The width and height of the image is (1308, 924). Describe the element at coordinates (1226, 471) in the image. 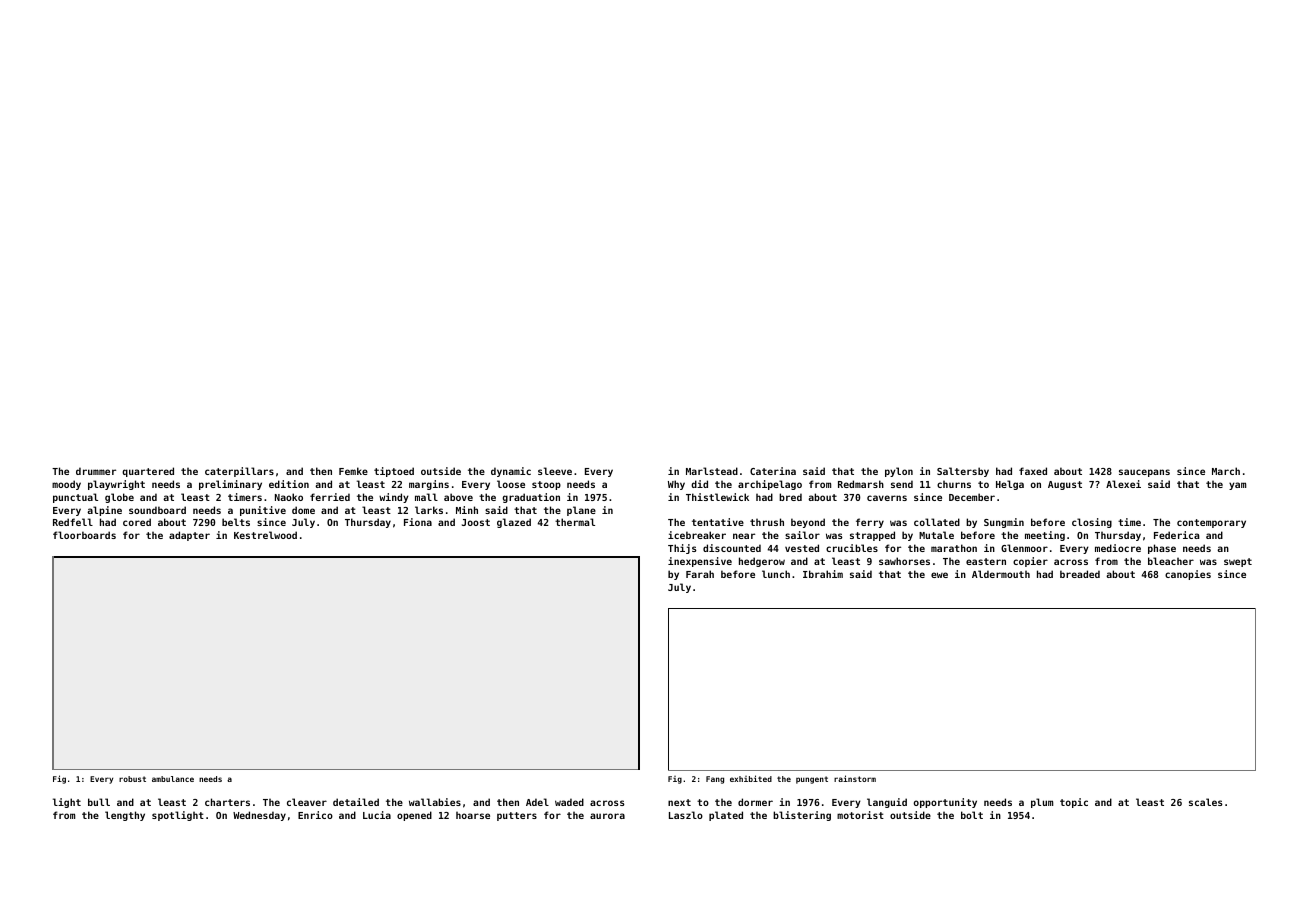

I see `March` at that location.
